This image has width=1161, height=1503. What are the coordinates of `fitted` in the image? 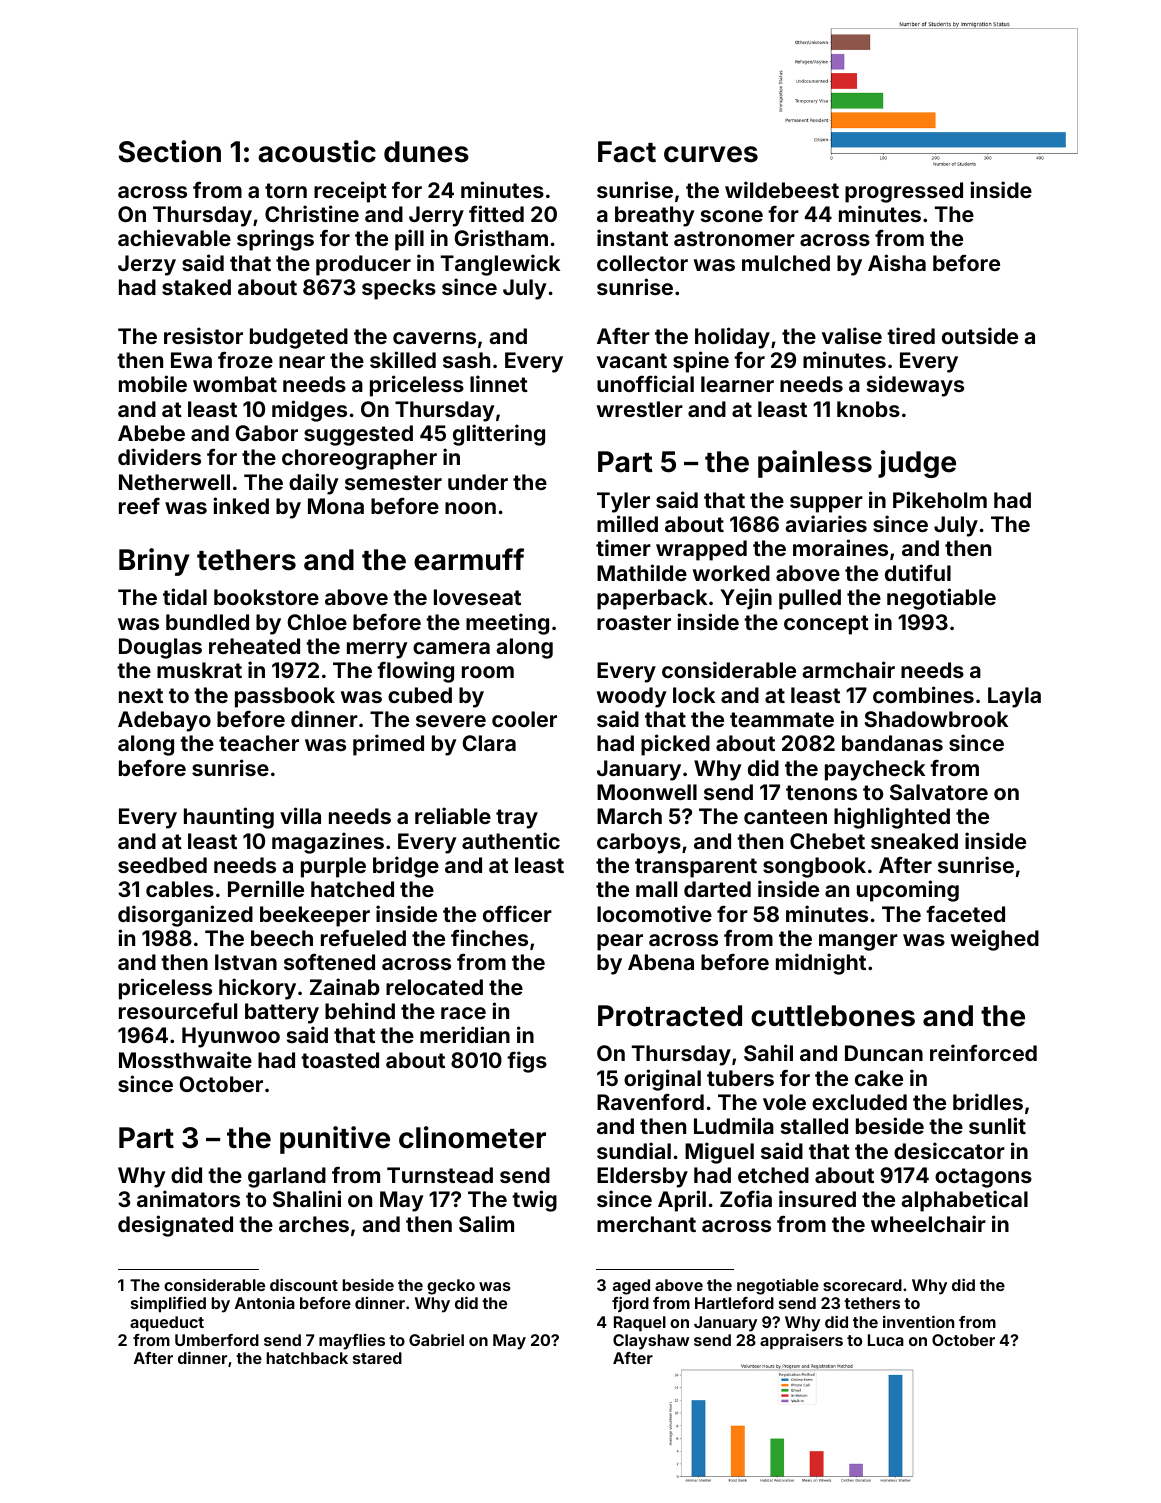 It's located at (496, 213).
